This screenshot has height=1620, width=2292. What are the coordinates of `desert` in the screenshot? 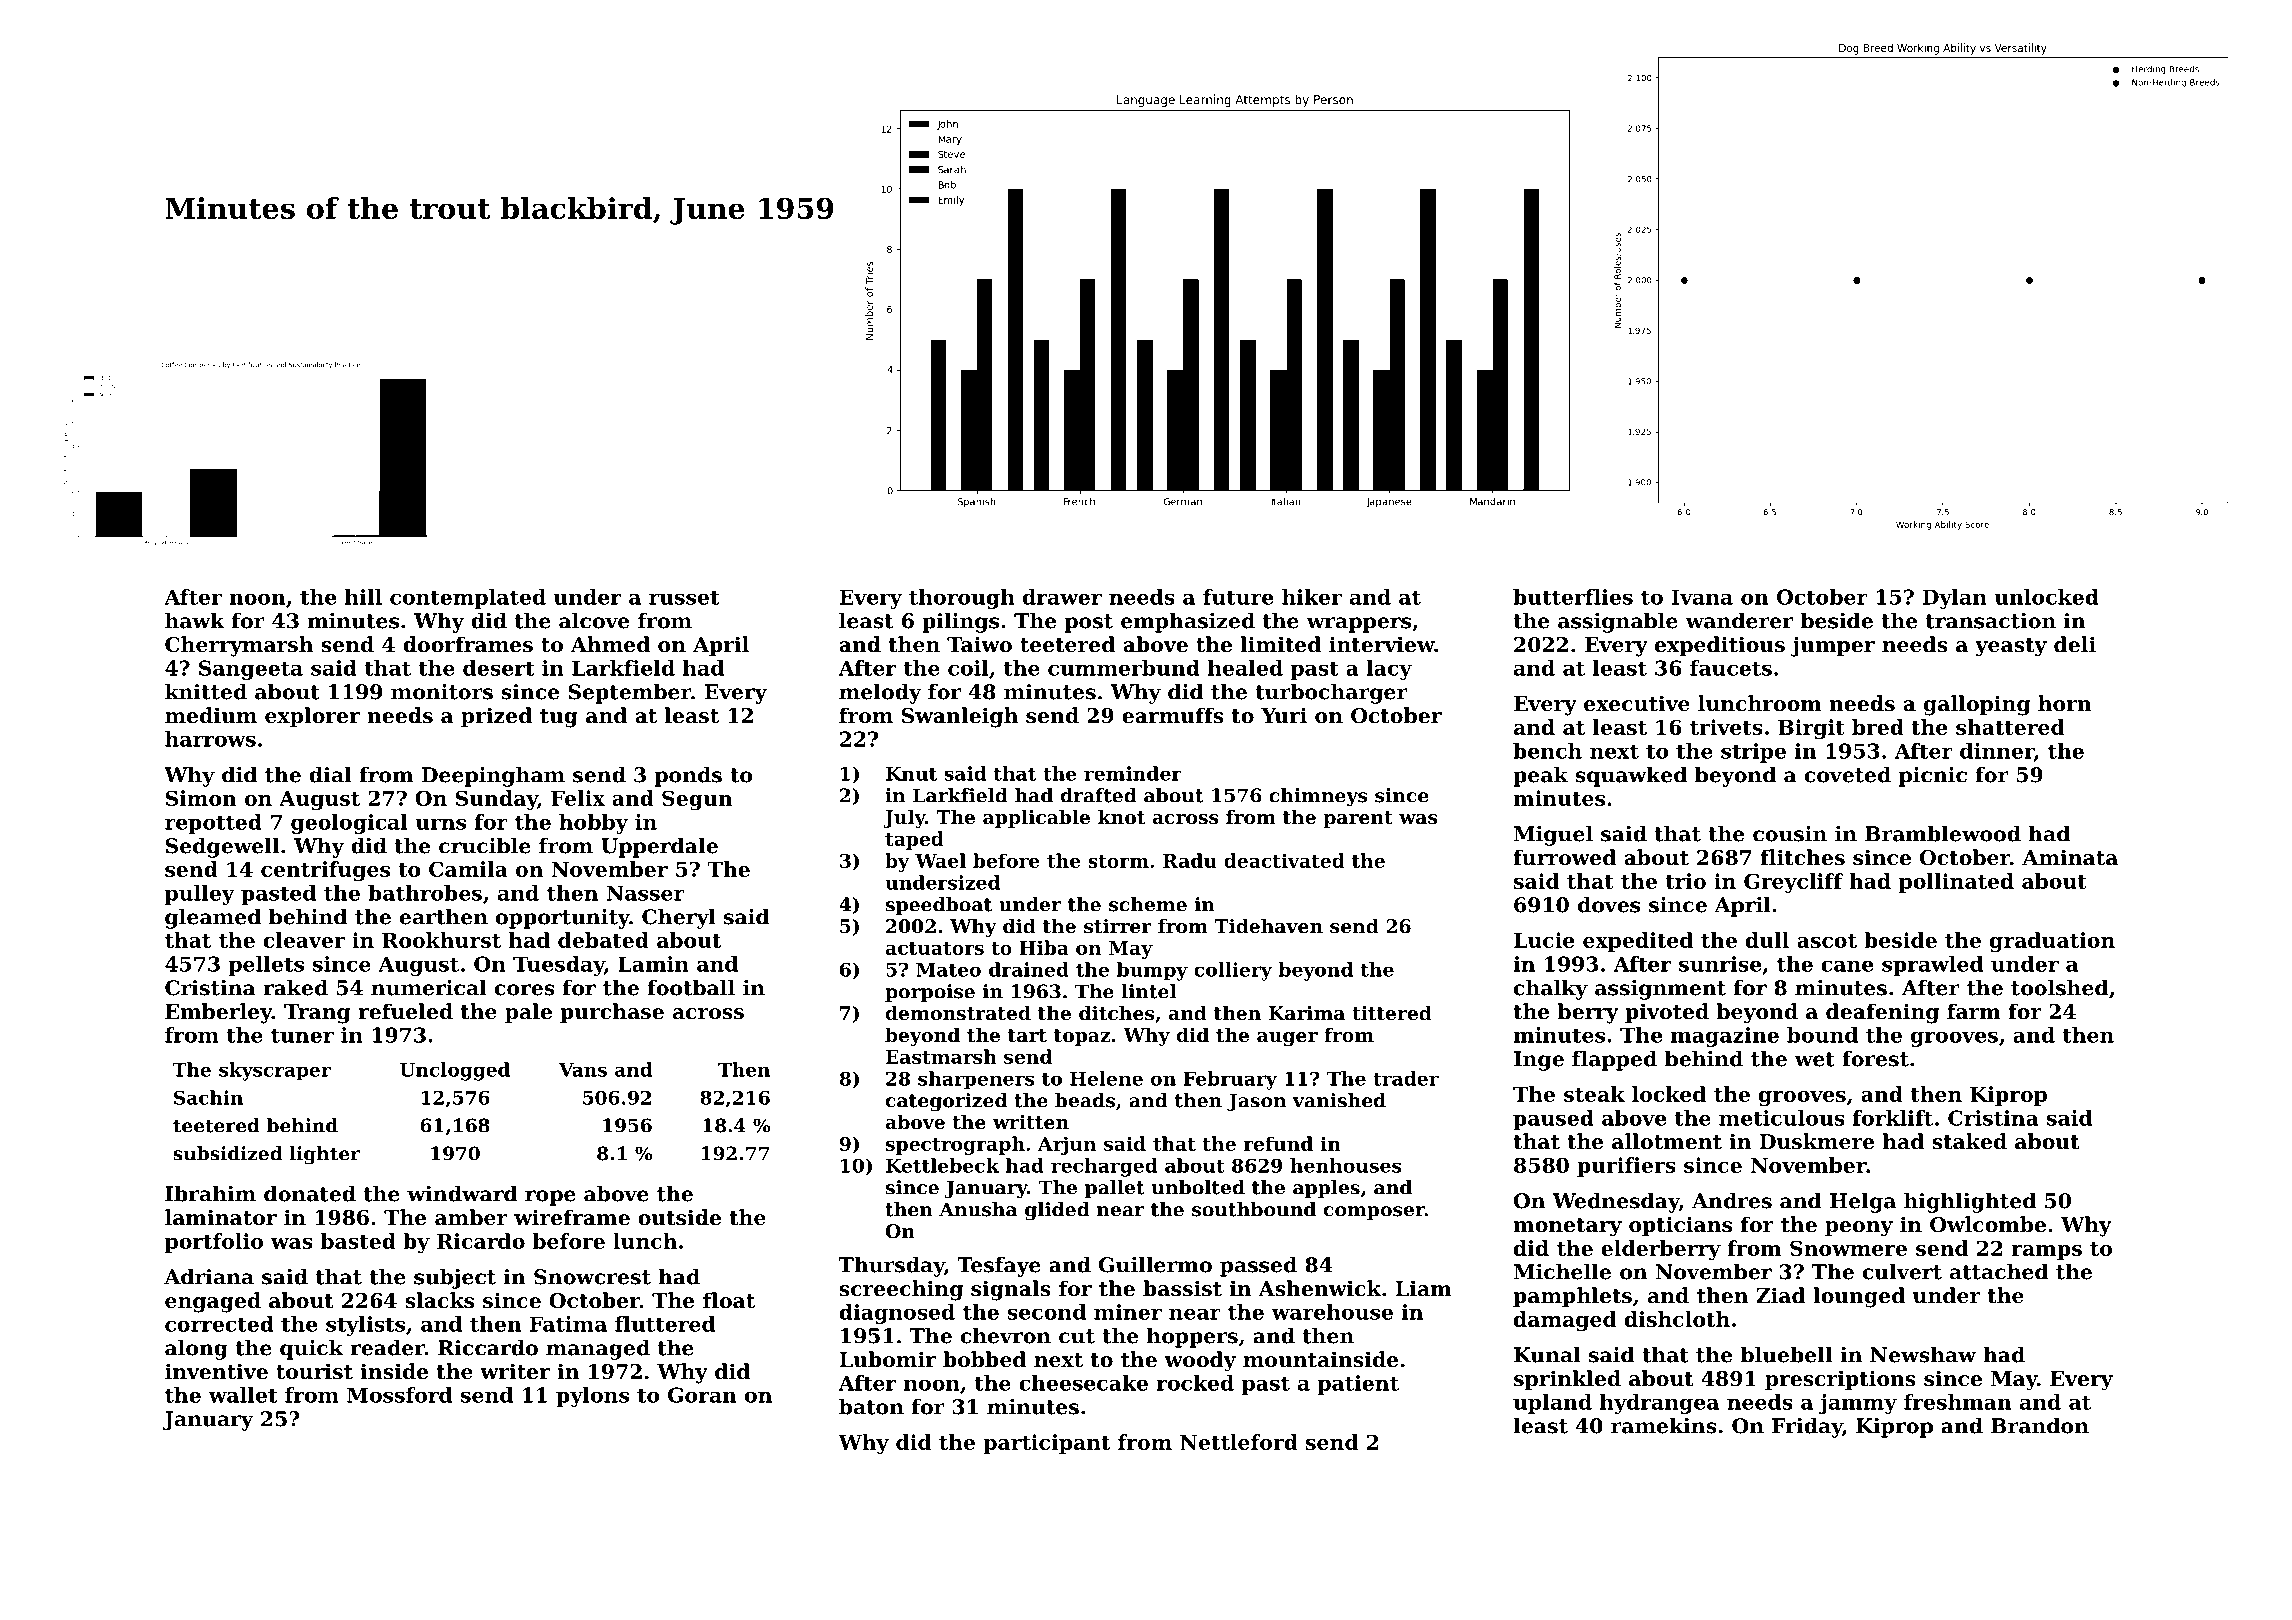 It's located at (498, 668).
